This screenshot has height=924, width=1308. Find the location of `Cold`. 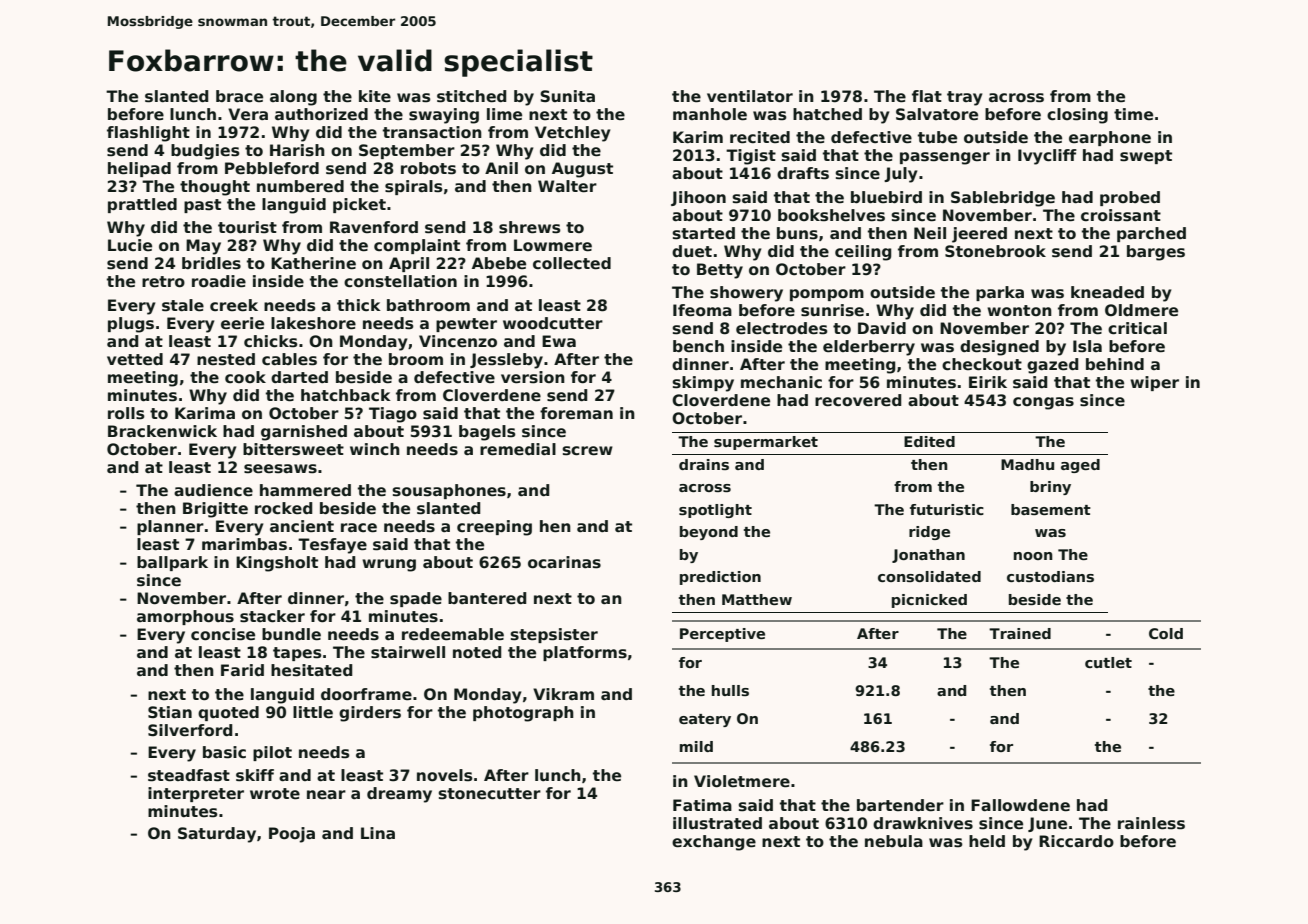

Cold is located at coordinates (1166, 633).
